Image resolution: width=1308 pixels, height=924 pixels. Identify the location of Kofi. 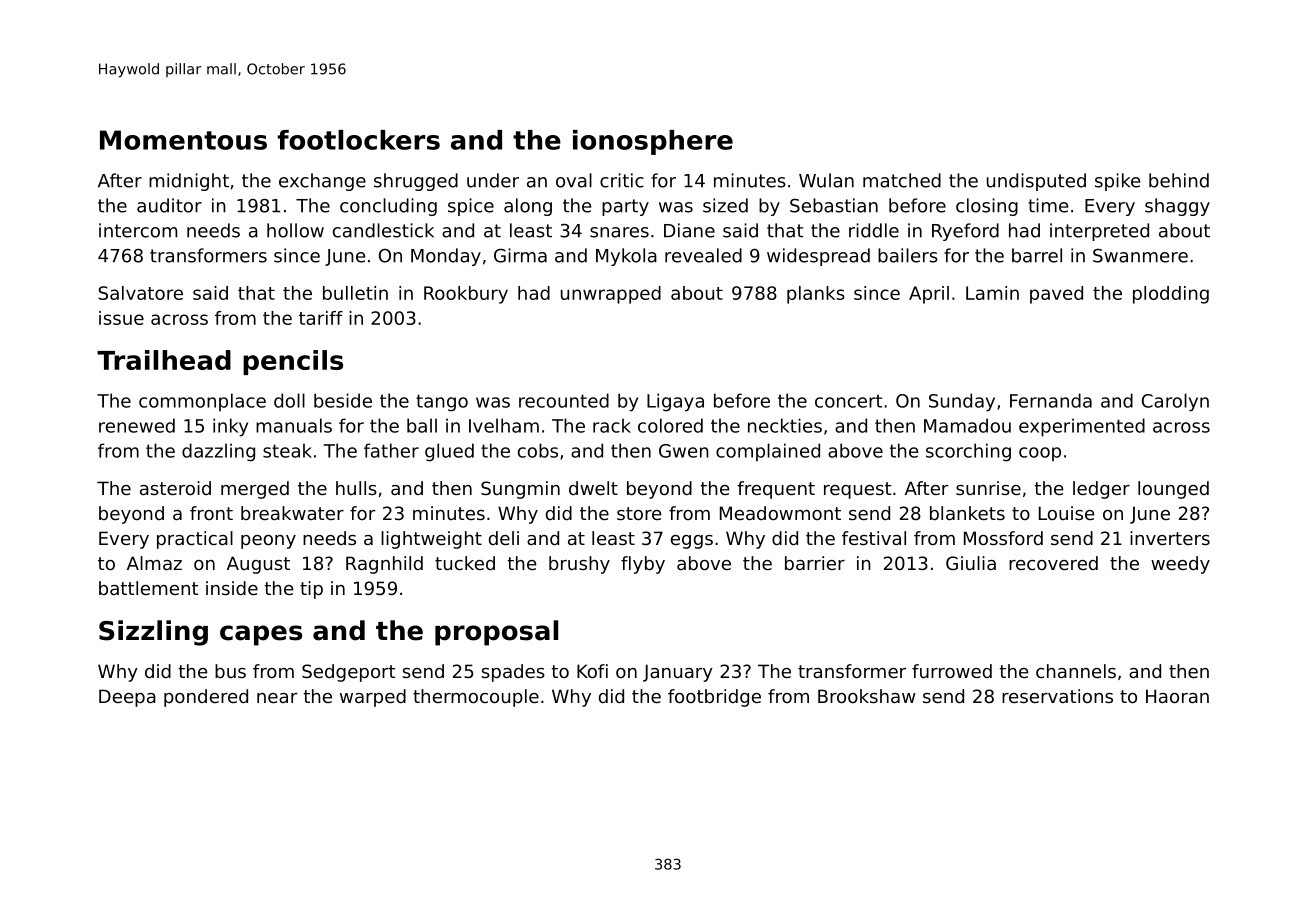
(592, 671).
